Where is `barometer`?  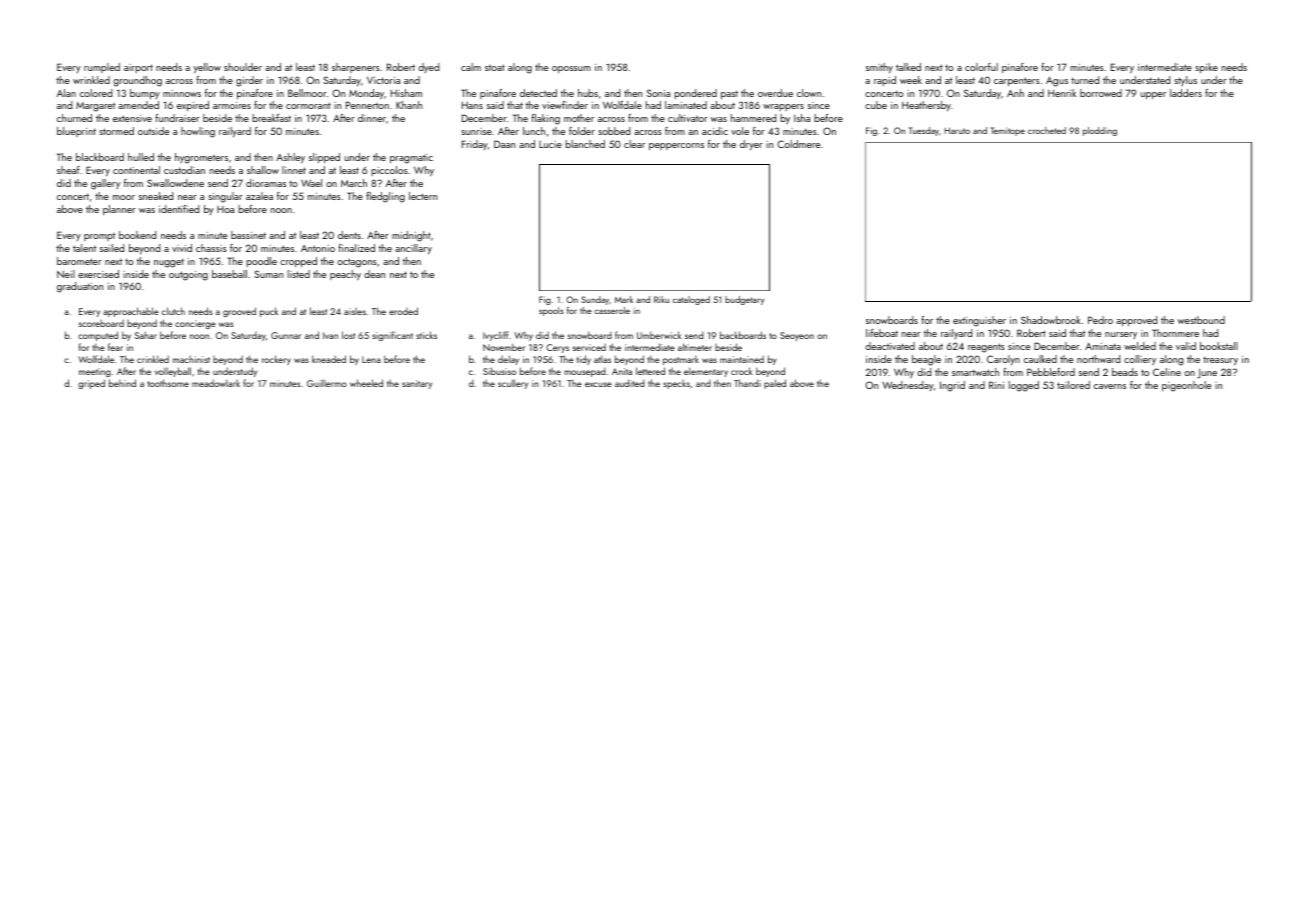
barometer is located at coordinates (79, 261).
